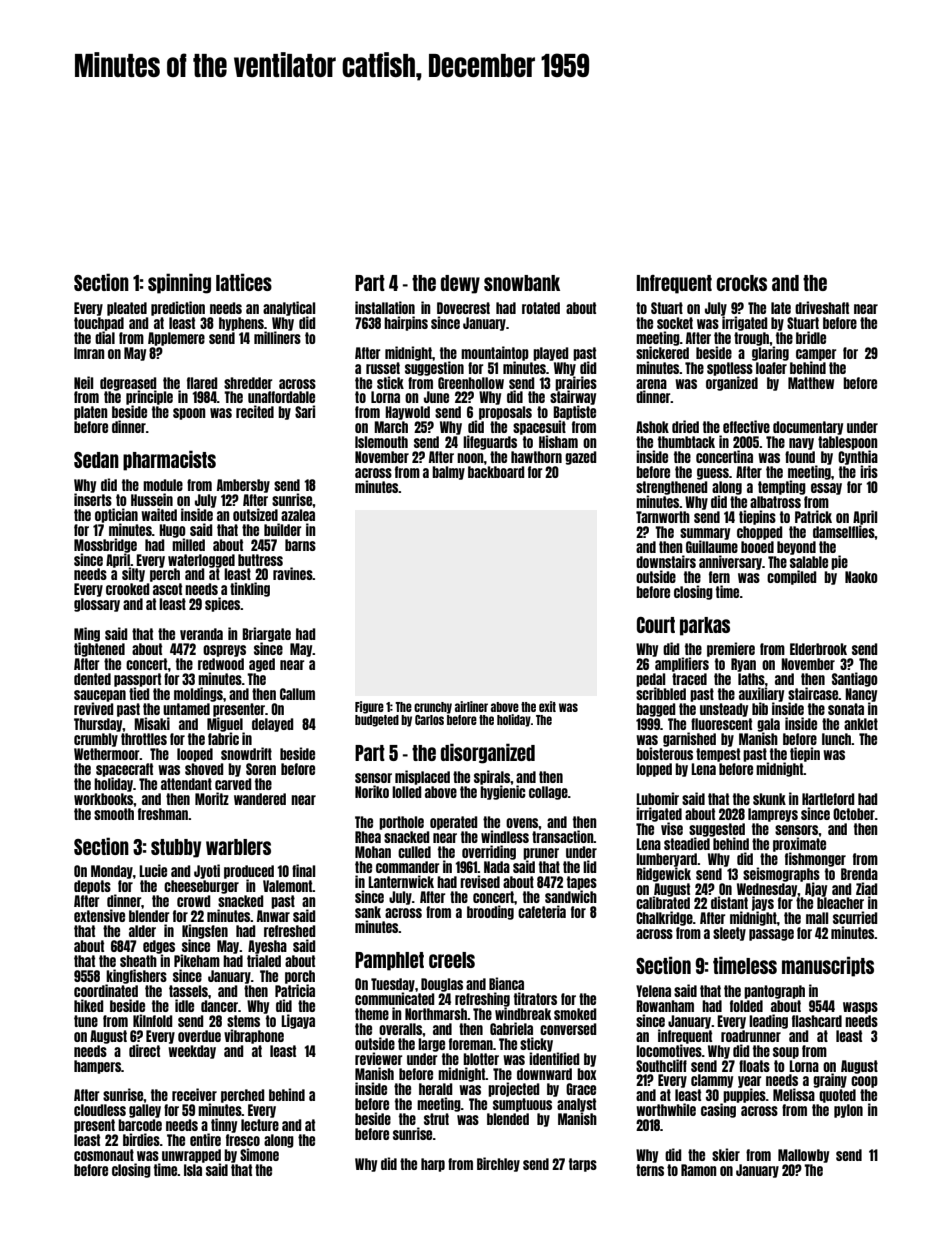  I want to click on exit, so click(547, 706).
